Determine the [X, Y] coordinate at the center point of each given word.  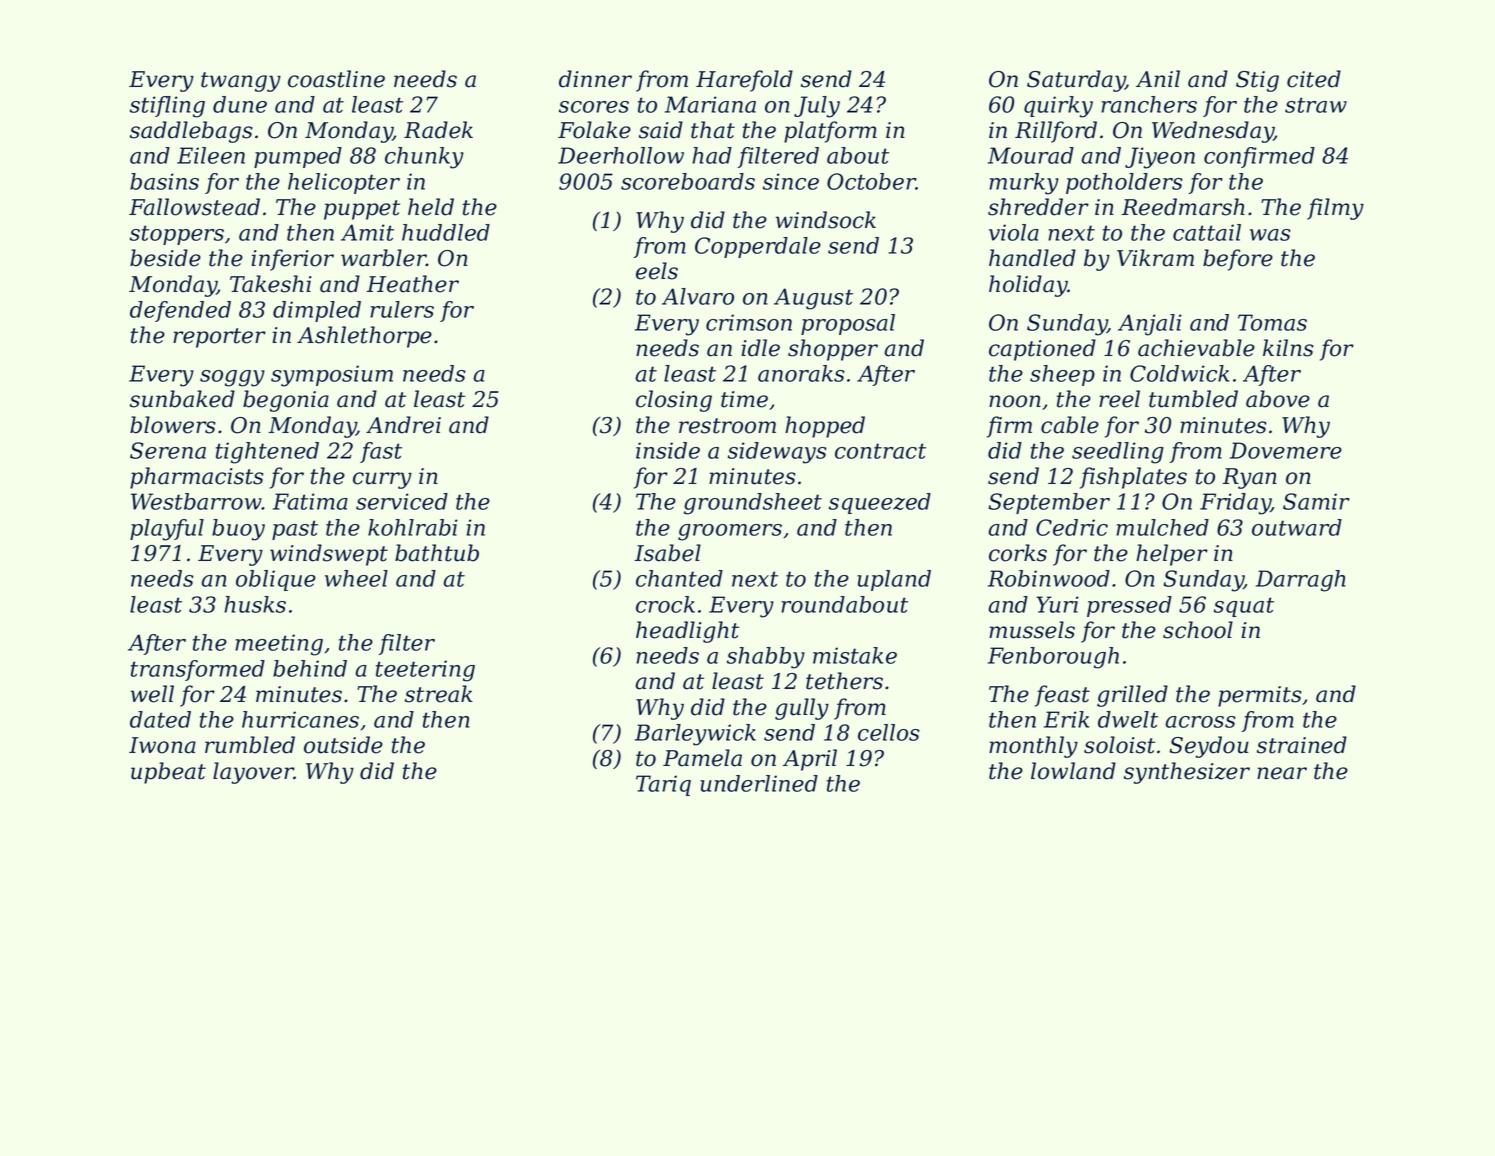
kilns [1288, 348]
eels [657, 271]
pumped [298, 157]
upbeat [168, 773]
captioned [1042, 350]
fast [381, 452]
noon [1015, 401]
